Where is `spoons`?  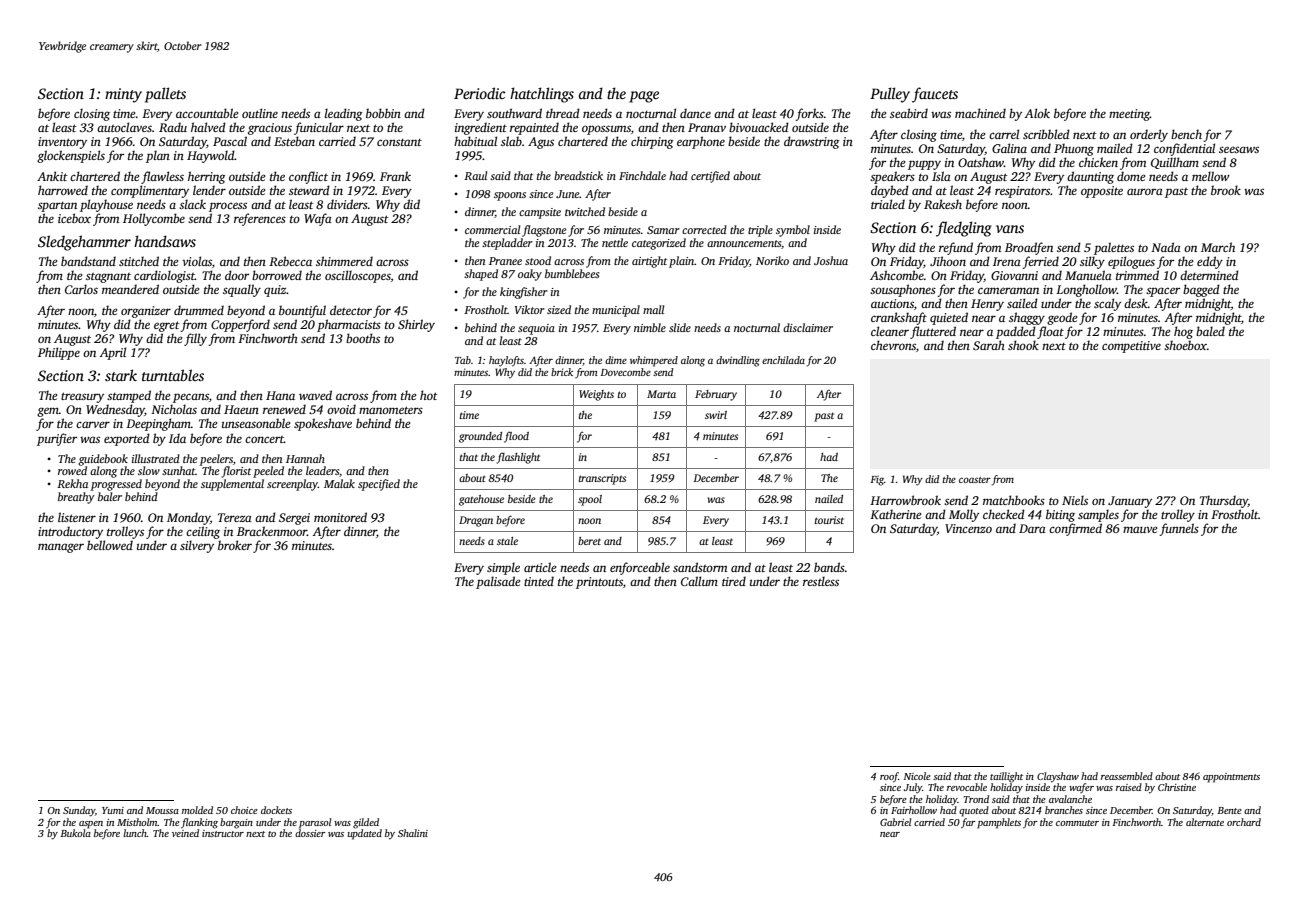 spoons is located at coordinates (510, 196).
